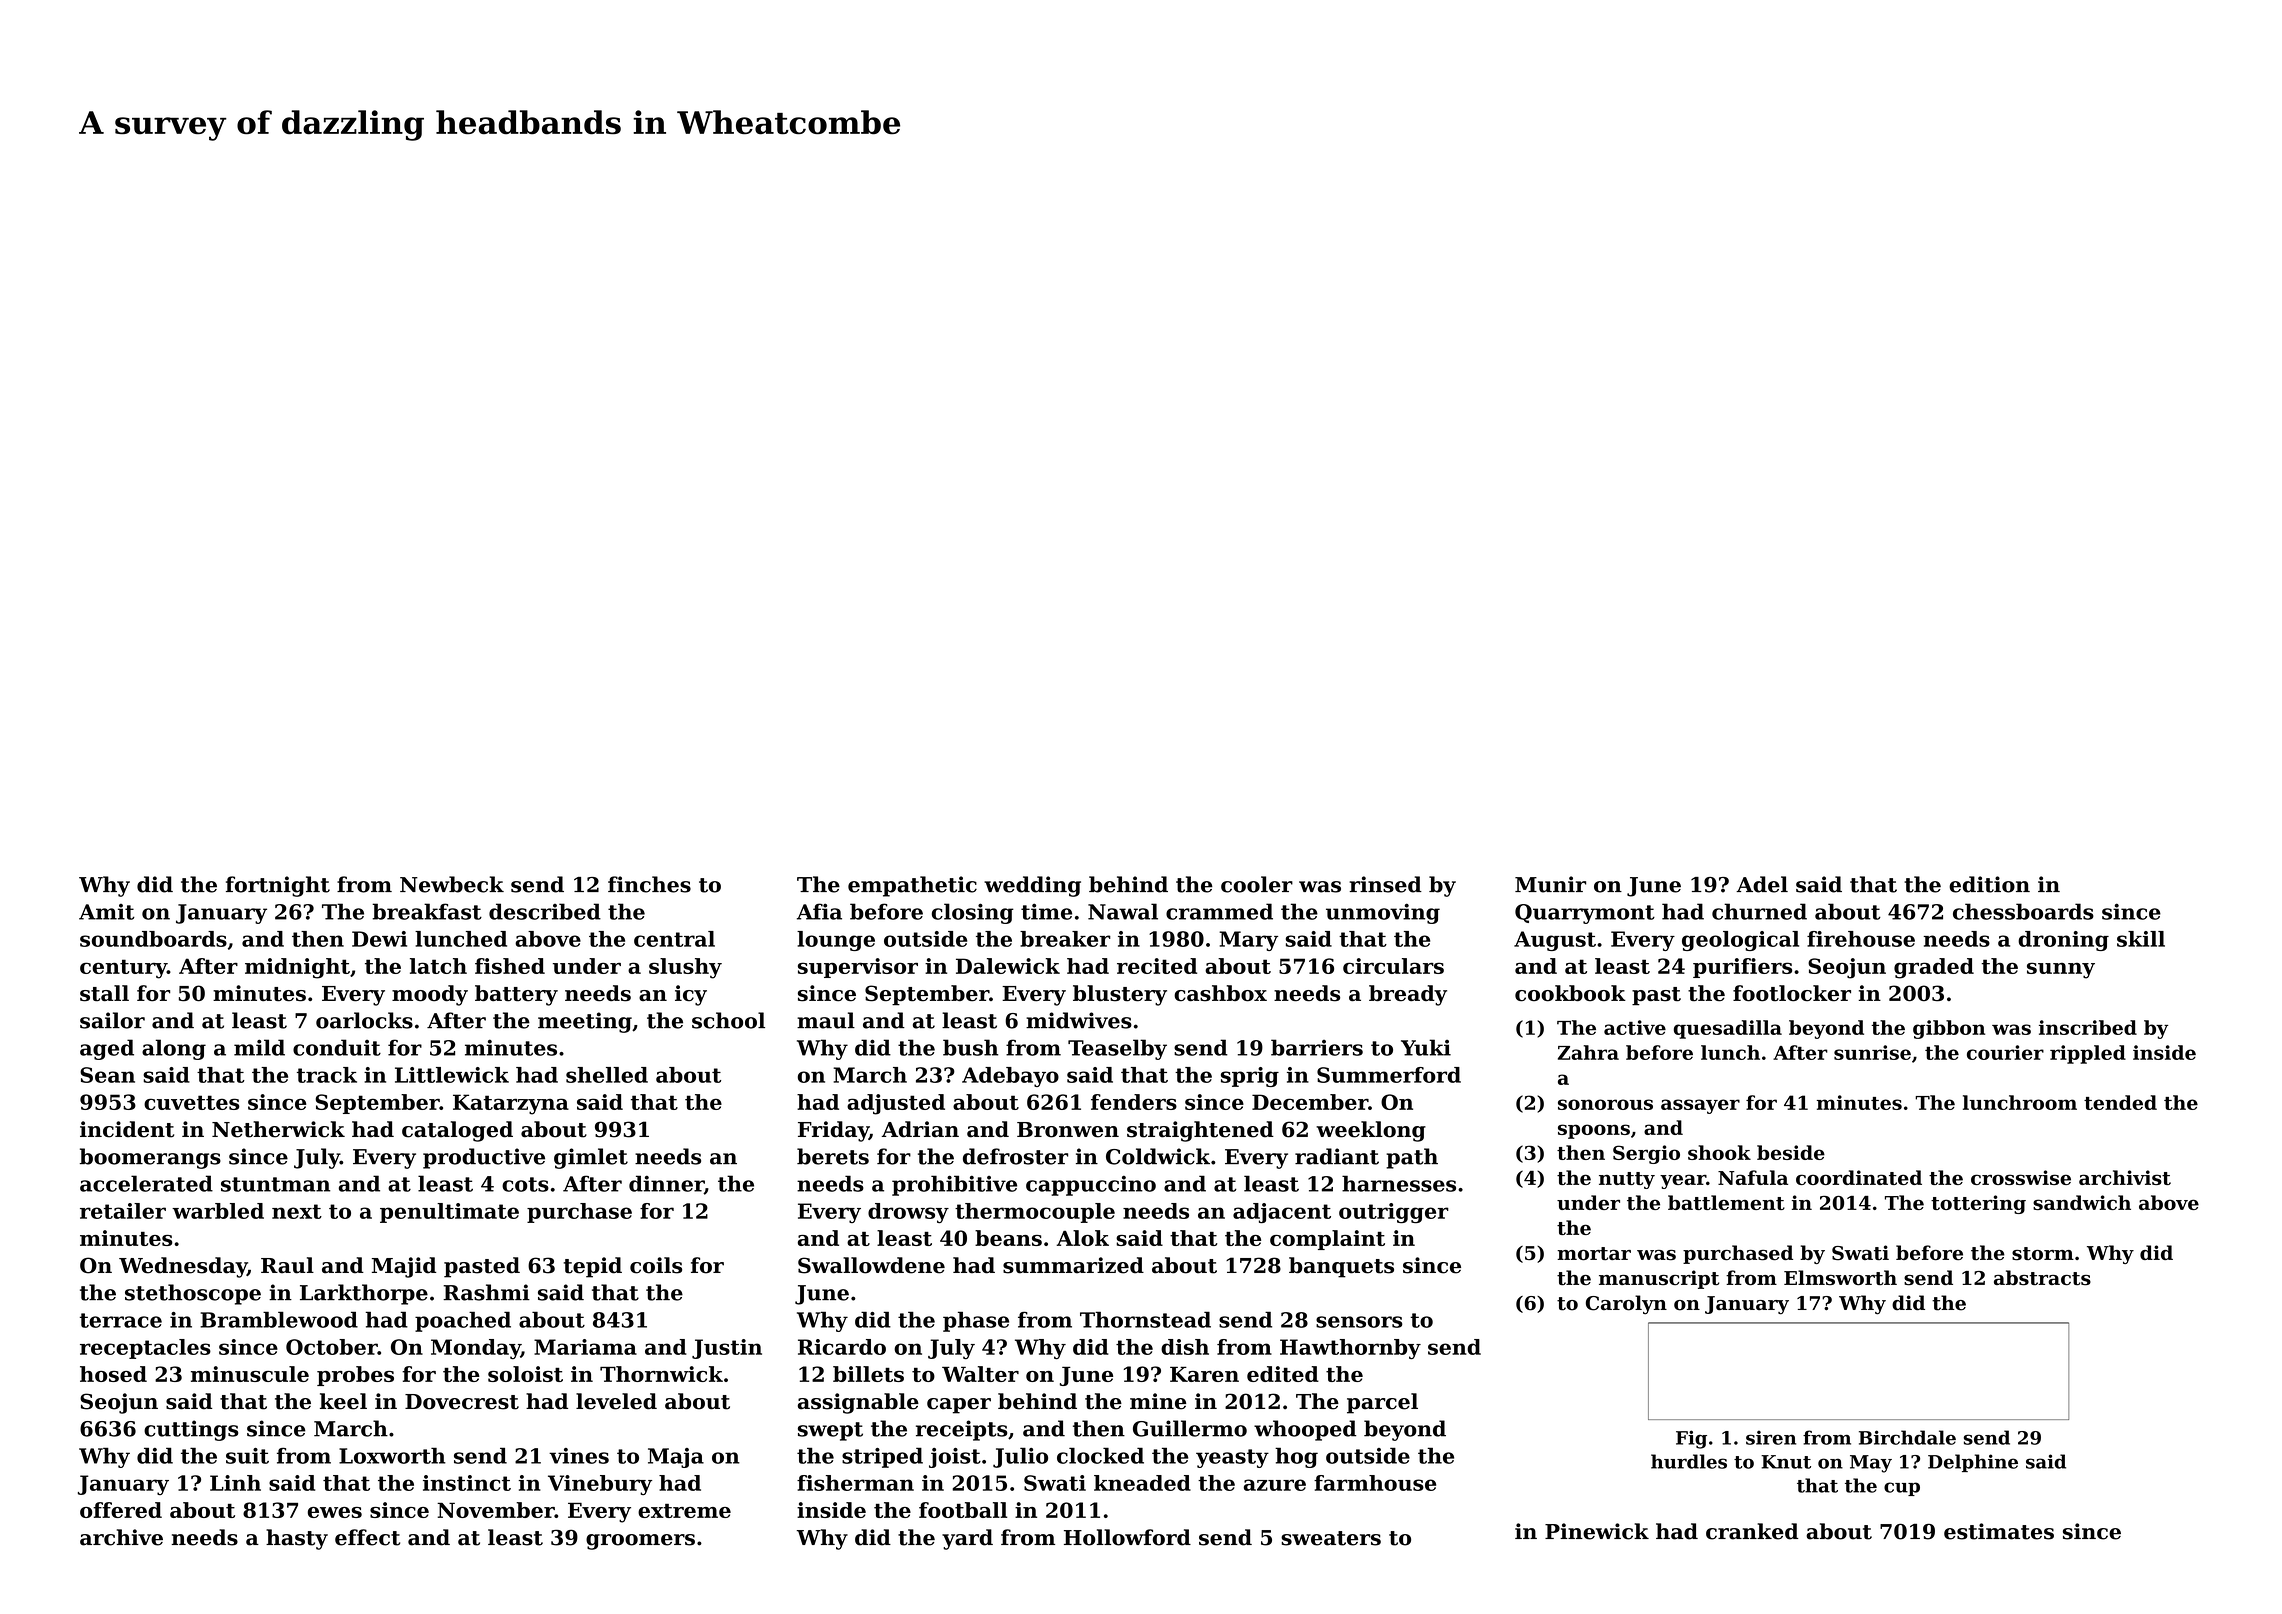 This screenshot has height=1614, width=2282. What do you see at coordinates (1771, 1437) in the screenshot?
I see `siren` at bounding box center [1771, 1437].
